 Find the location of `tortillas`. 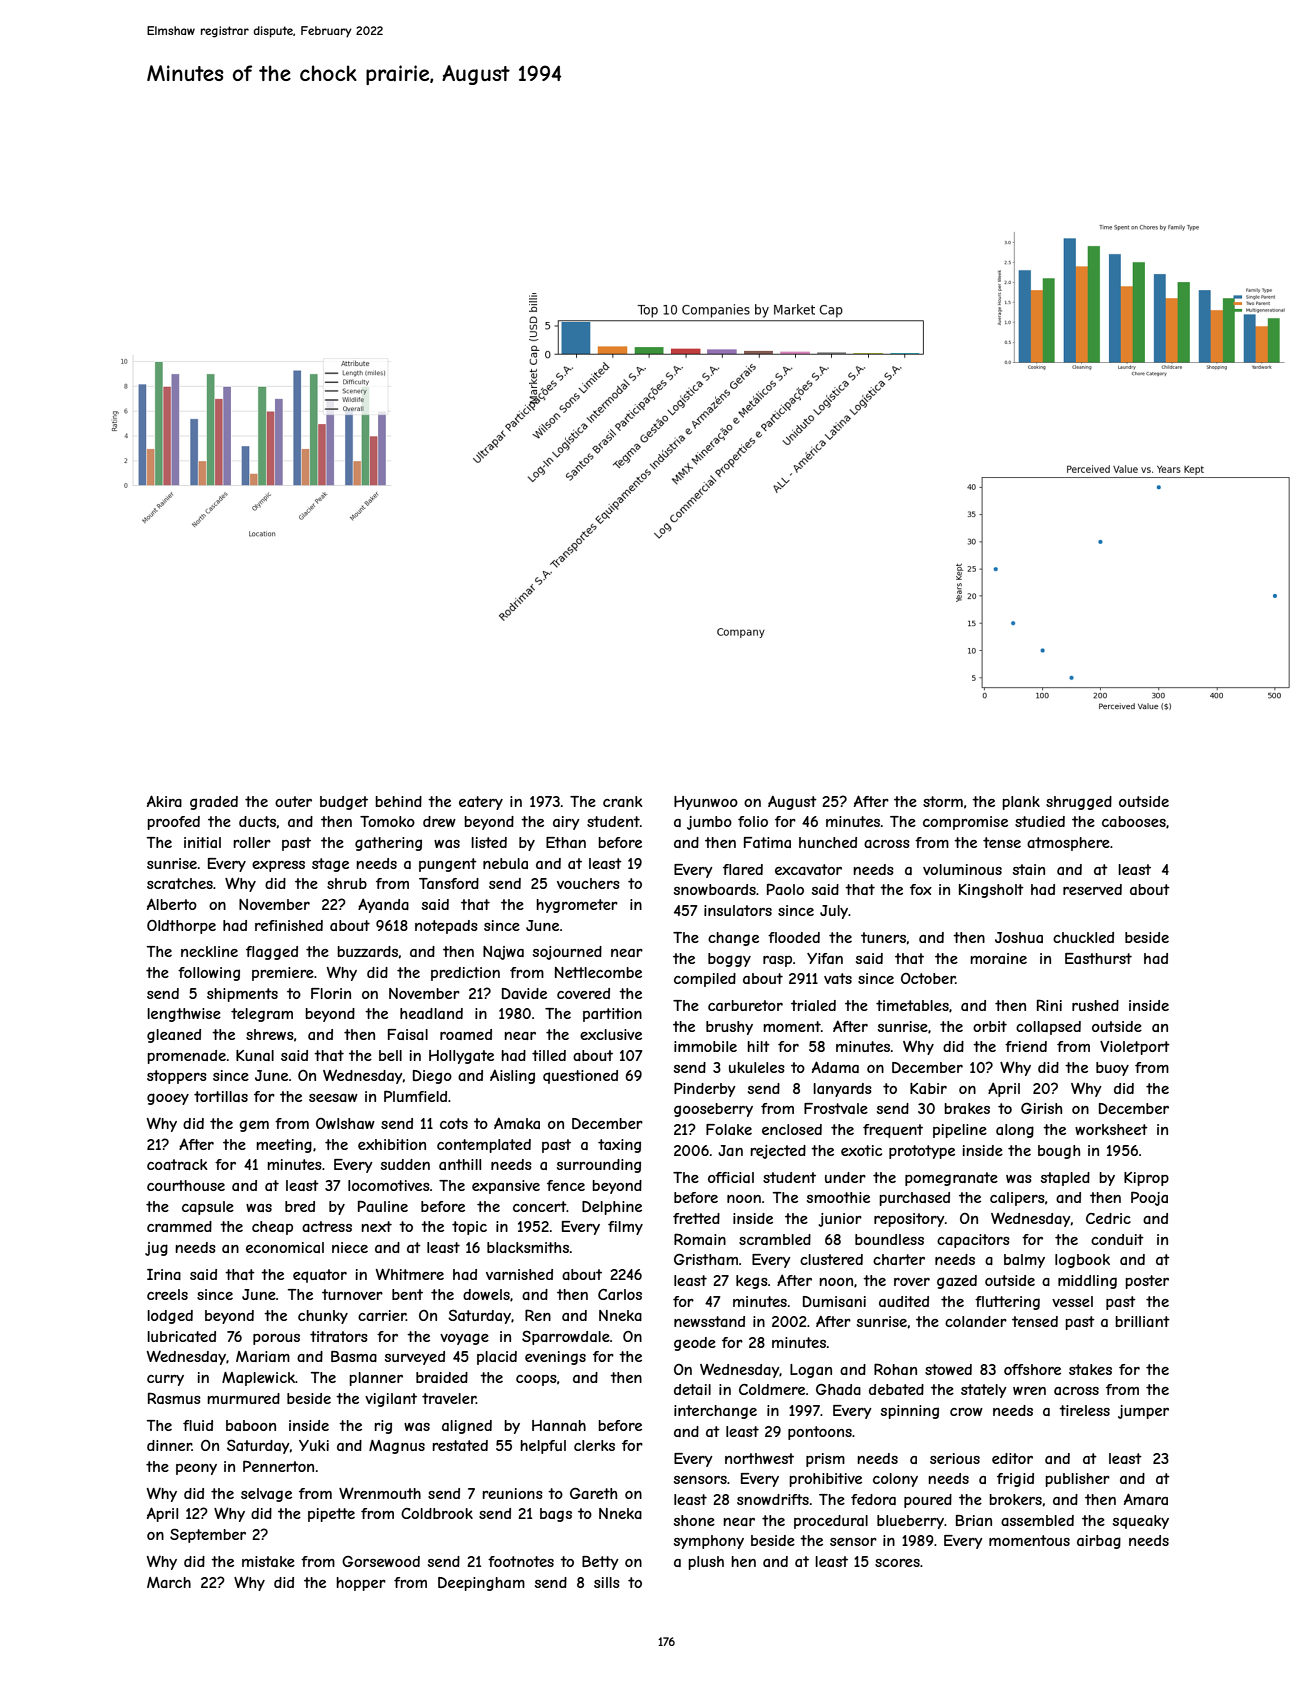

tortillas is located at coordinates (221, 1096).
